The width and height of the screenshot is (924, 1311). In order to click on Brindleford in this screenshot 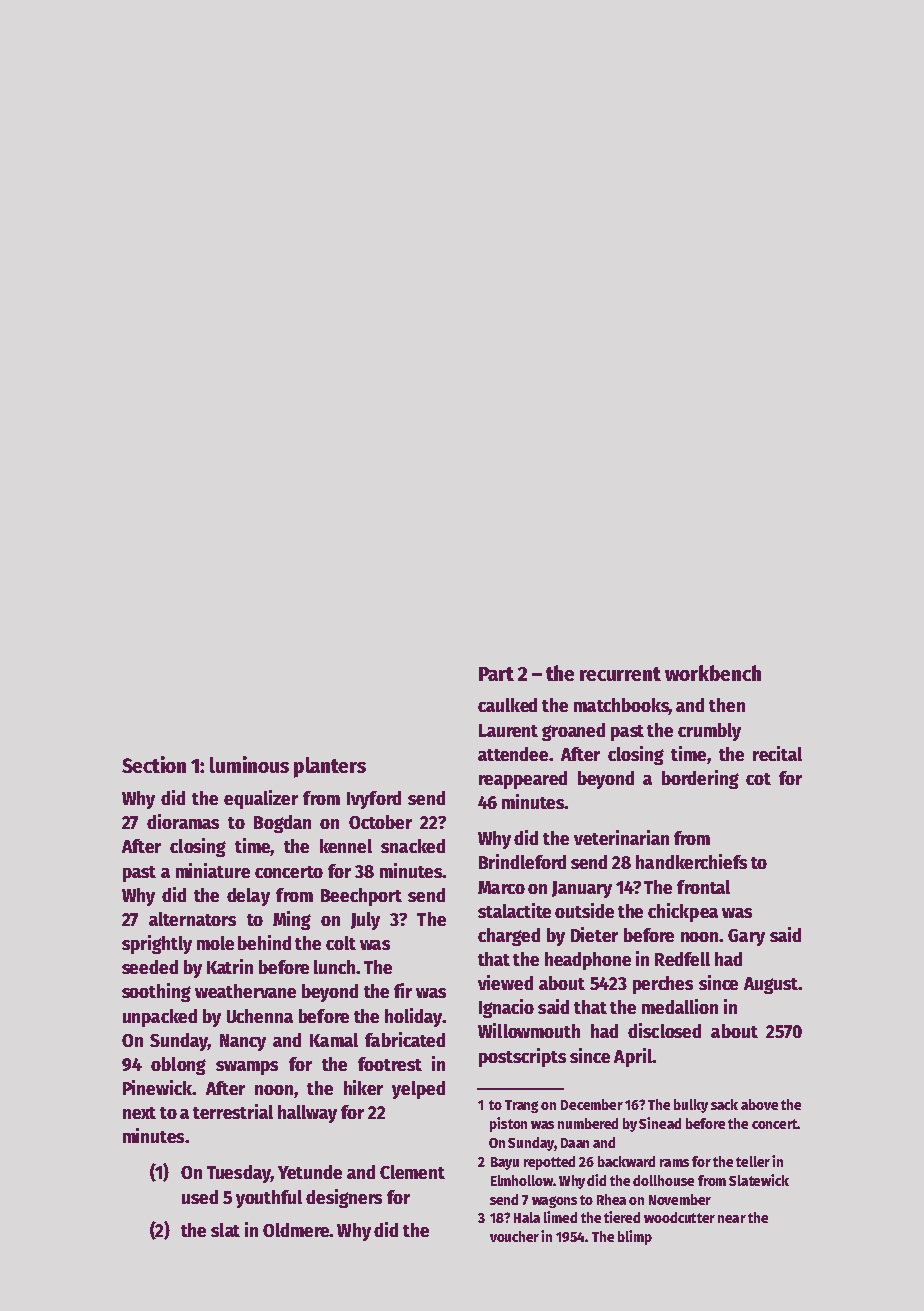, I will do `click(522, 861)`.
